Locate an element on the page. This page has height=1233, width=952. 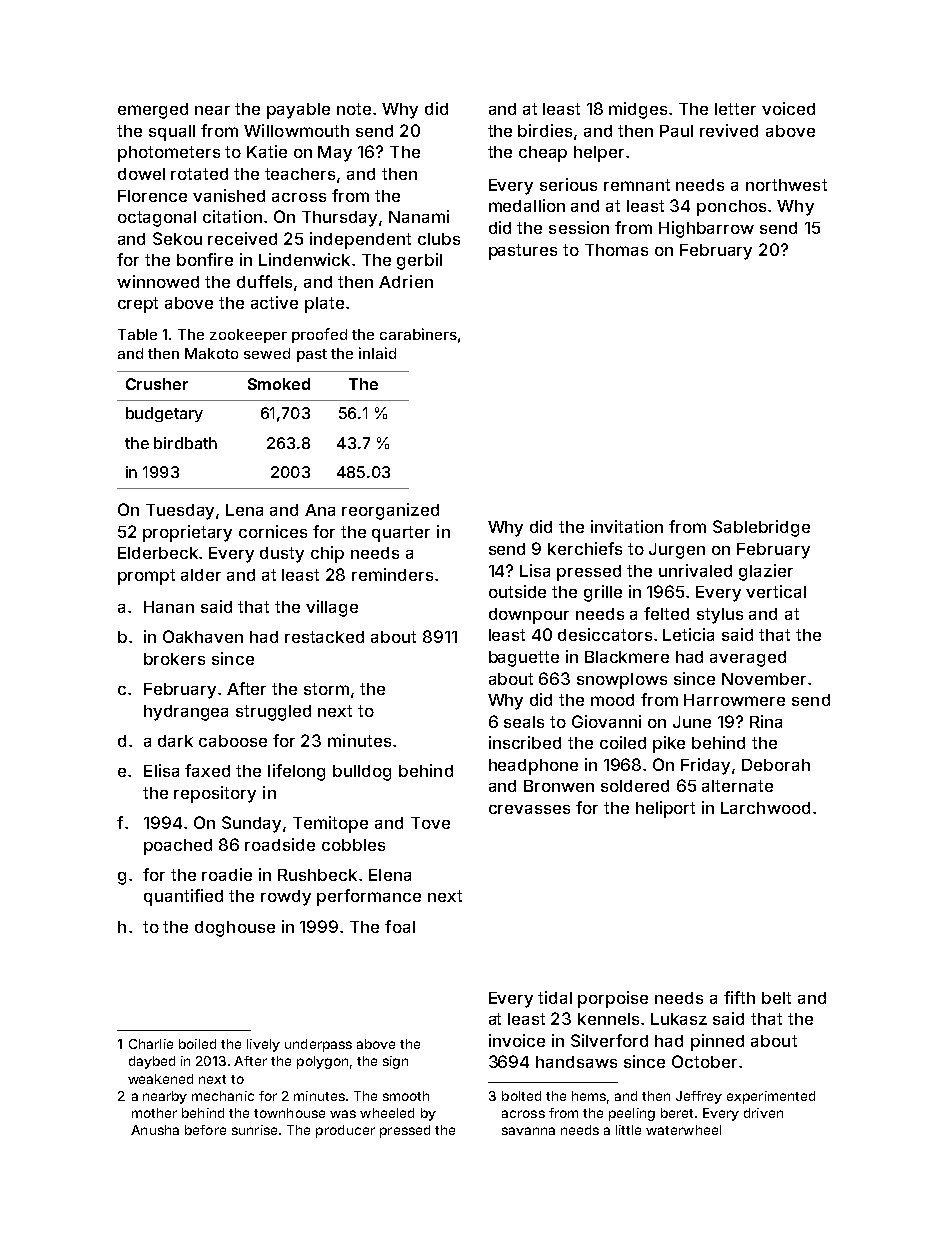
Highbarrow is located at coordinates (706, 229).
